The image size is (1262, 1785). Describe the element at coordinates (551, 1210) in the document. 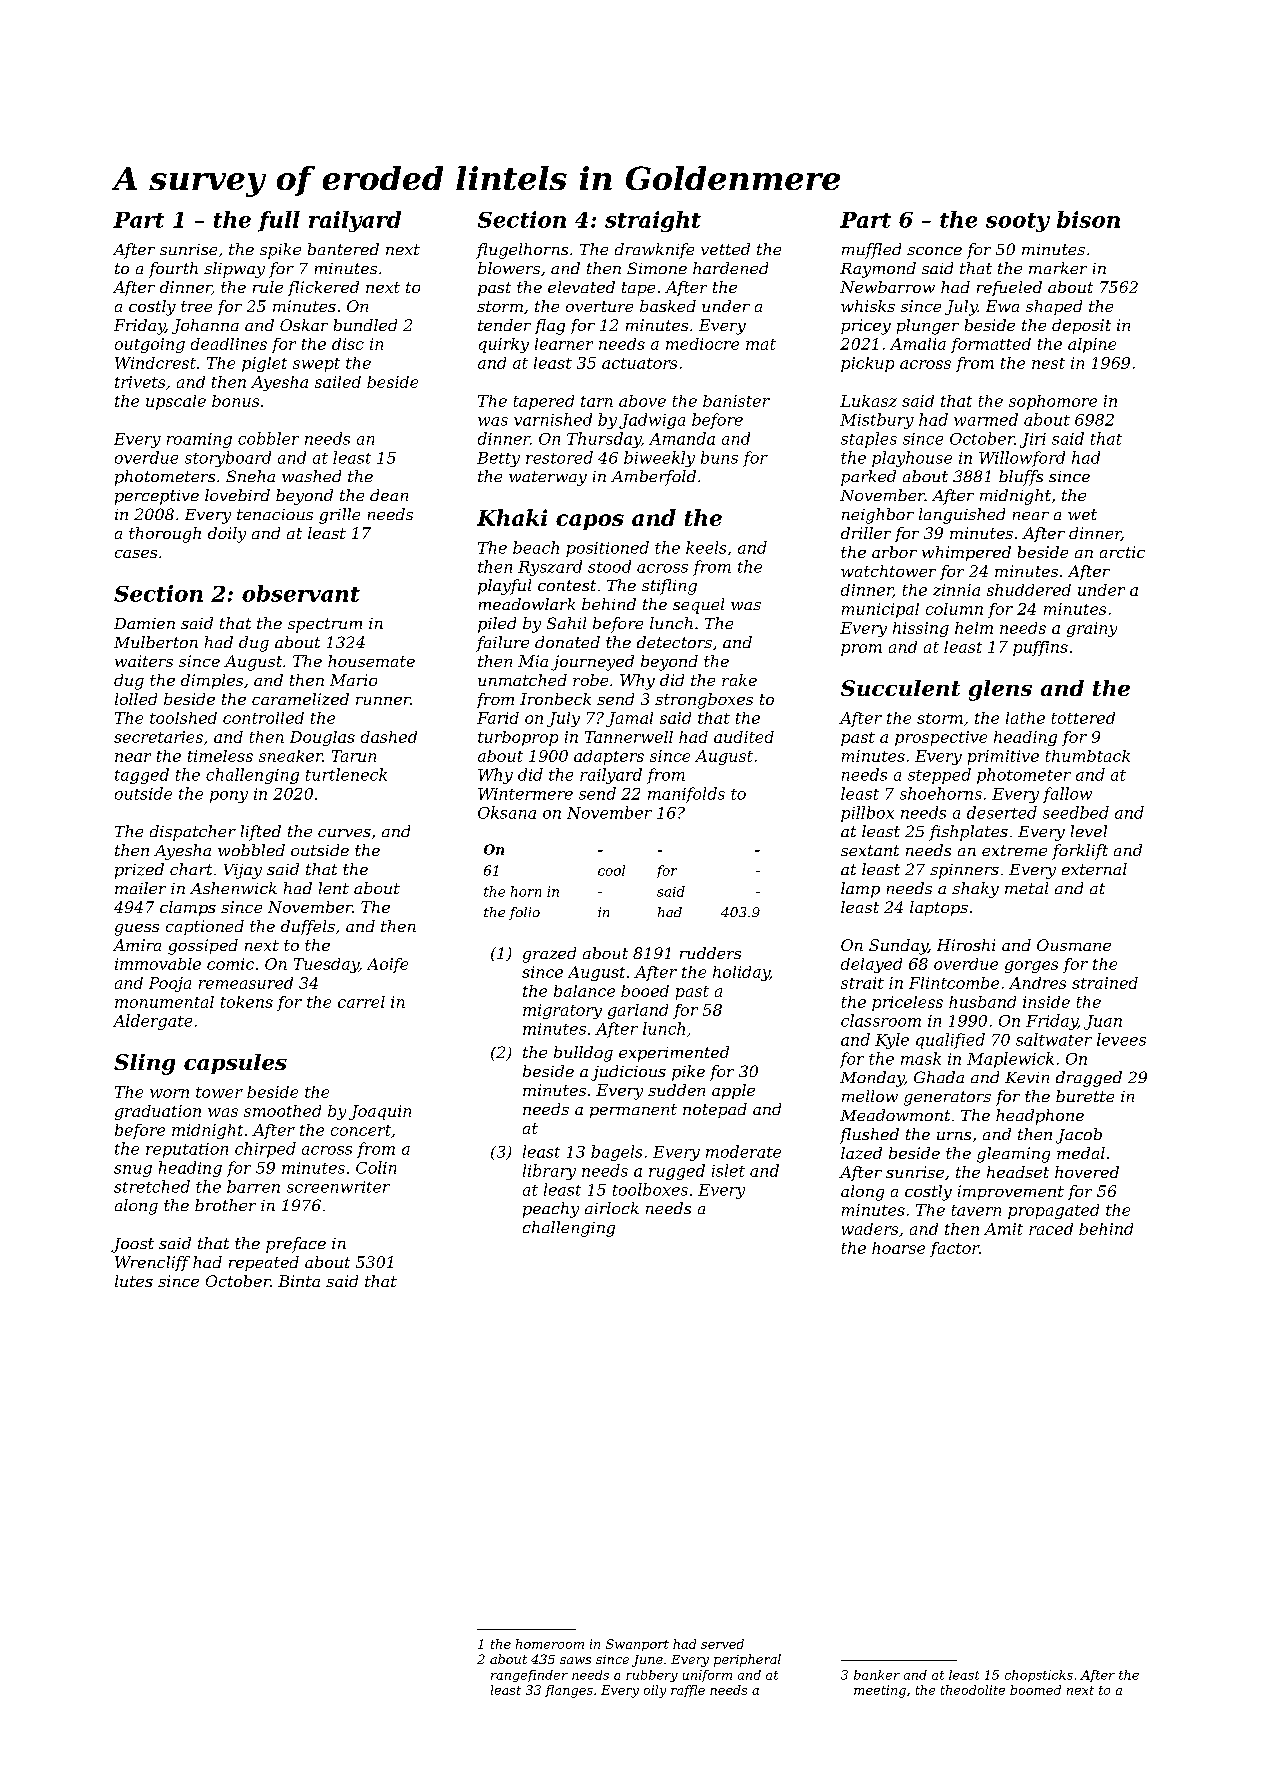

I see `peachy` at that location.
